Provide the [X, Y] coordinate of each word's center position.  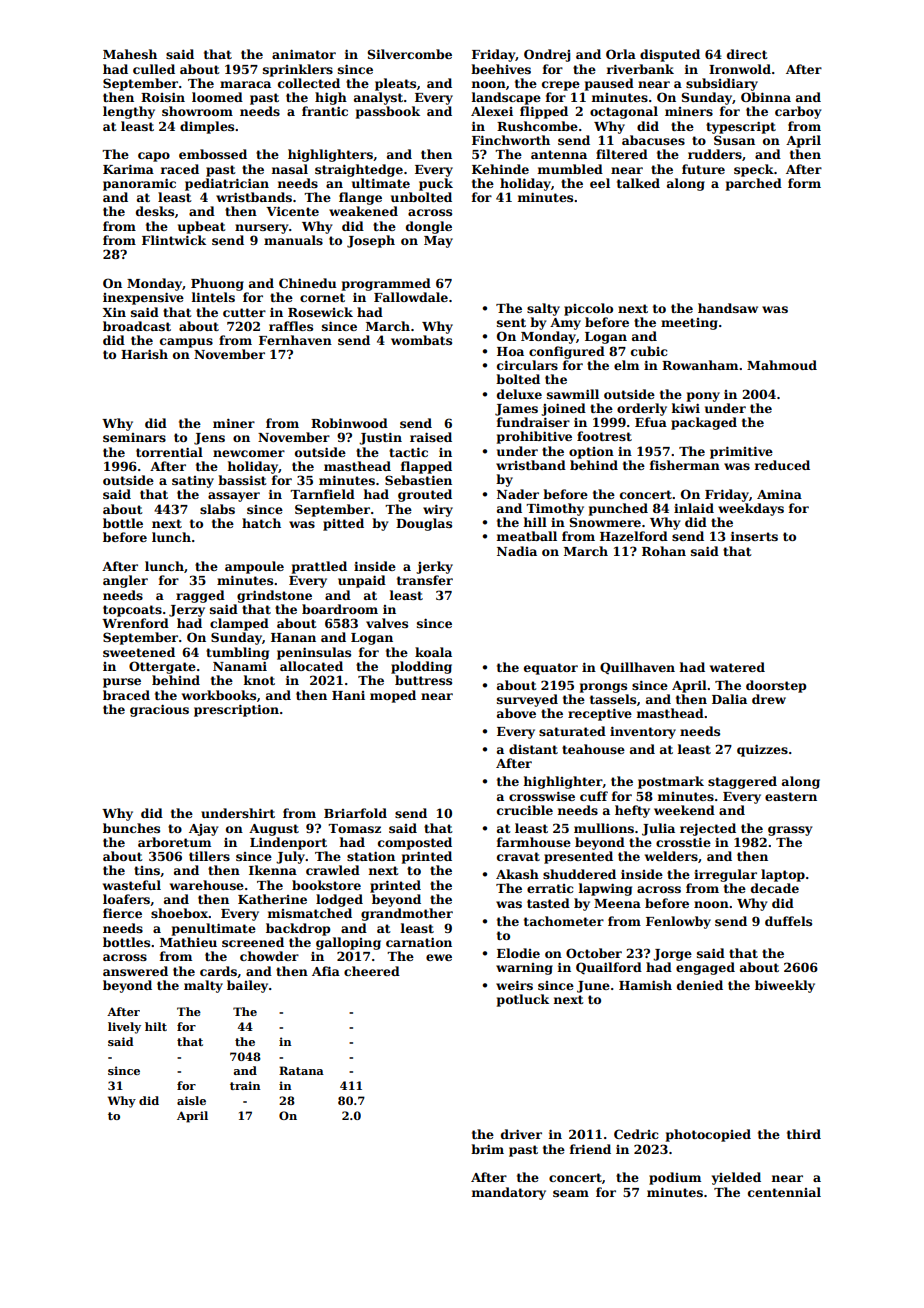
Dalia [729, 699]
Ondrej [547, 55]
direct [747, 54]
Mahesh [130, 54]
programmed [386, 284]
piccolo [588, 309]
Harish [144, 354]
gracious [159, 710]
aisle [191, 1100]
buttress [423, 680]
